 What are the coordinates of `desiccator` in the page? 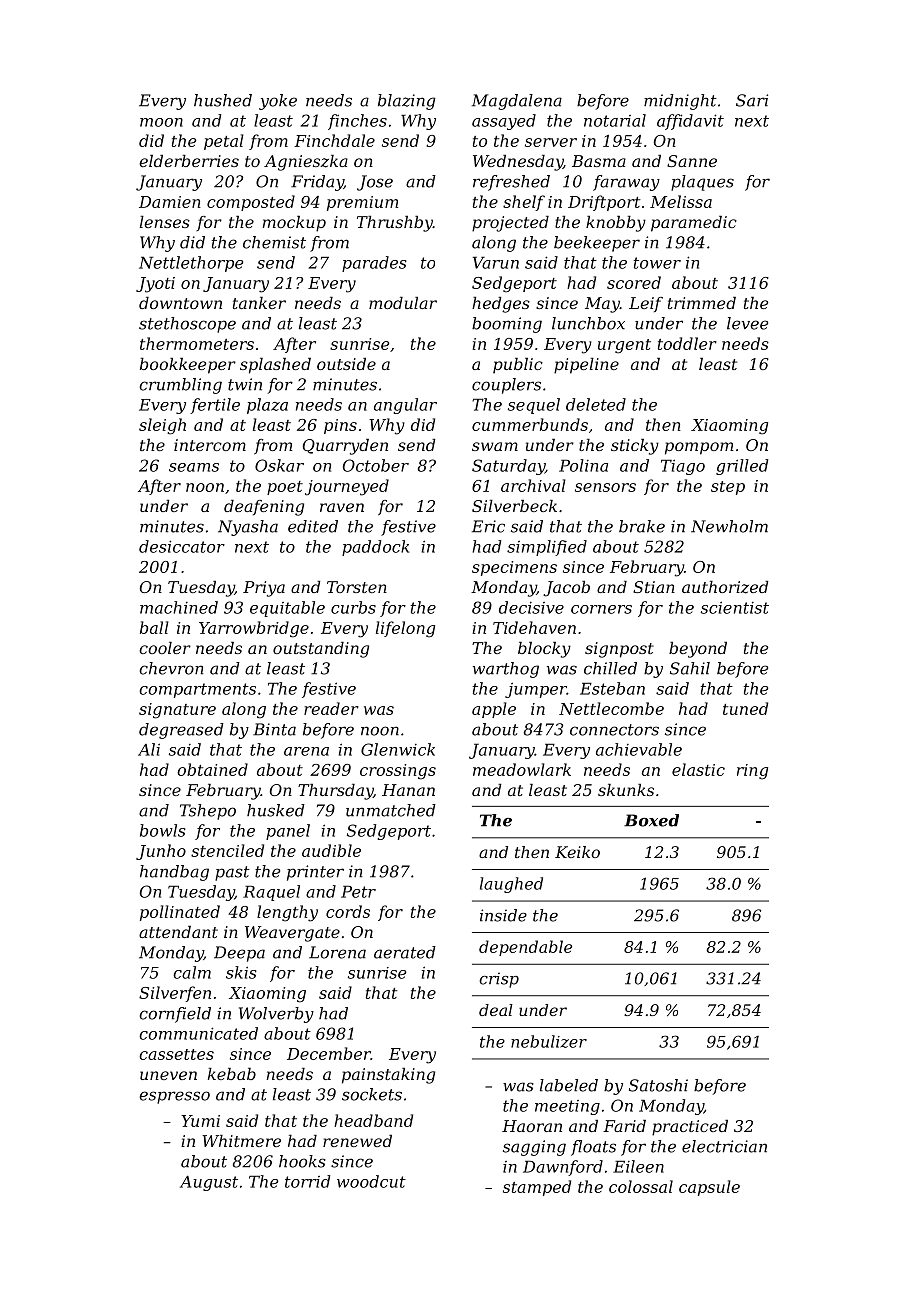 It's located at (182, 546).
